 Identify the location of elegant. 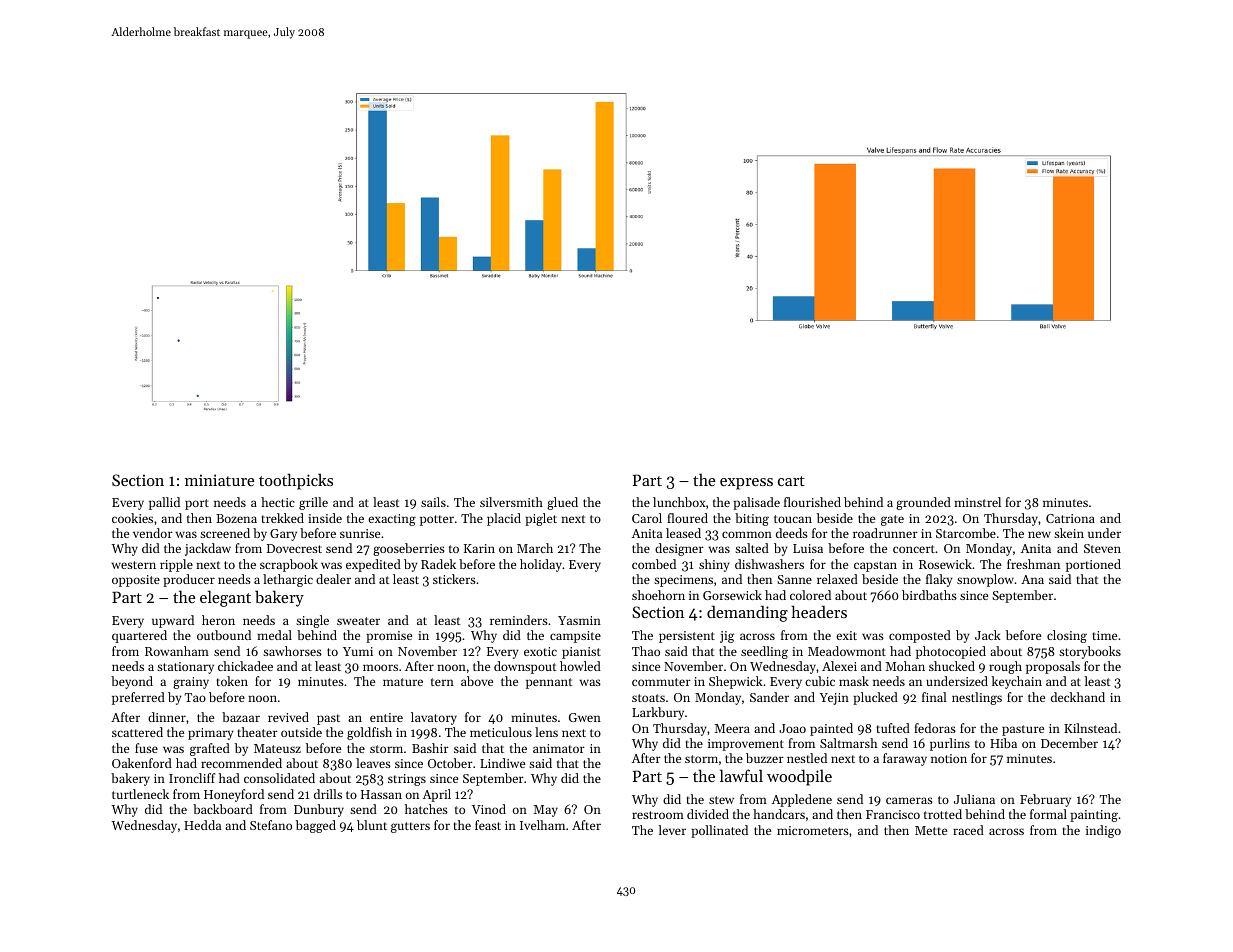
(225, 598).
